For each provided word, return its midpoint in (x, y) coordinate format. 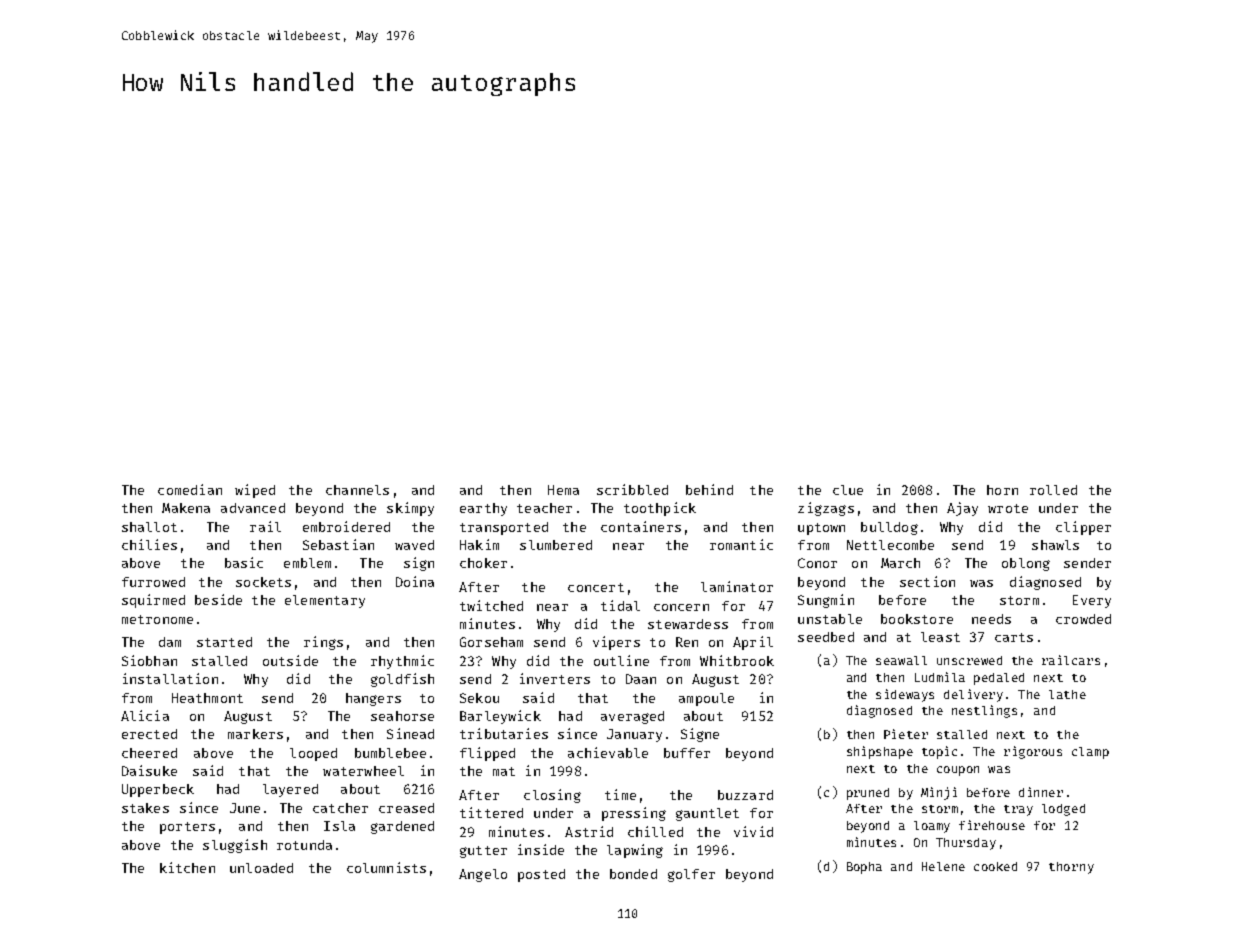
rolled (1053, 490)
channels (357, 490)
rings (323, 643)
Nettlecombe (890, 545)
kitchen (187, 867)
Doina (415, 581)
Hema (563, 490)
